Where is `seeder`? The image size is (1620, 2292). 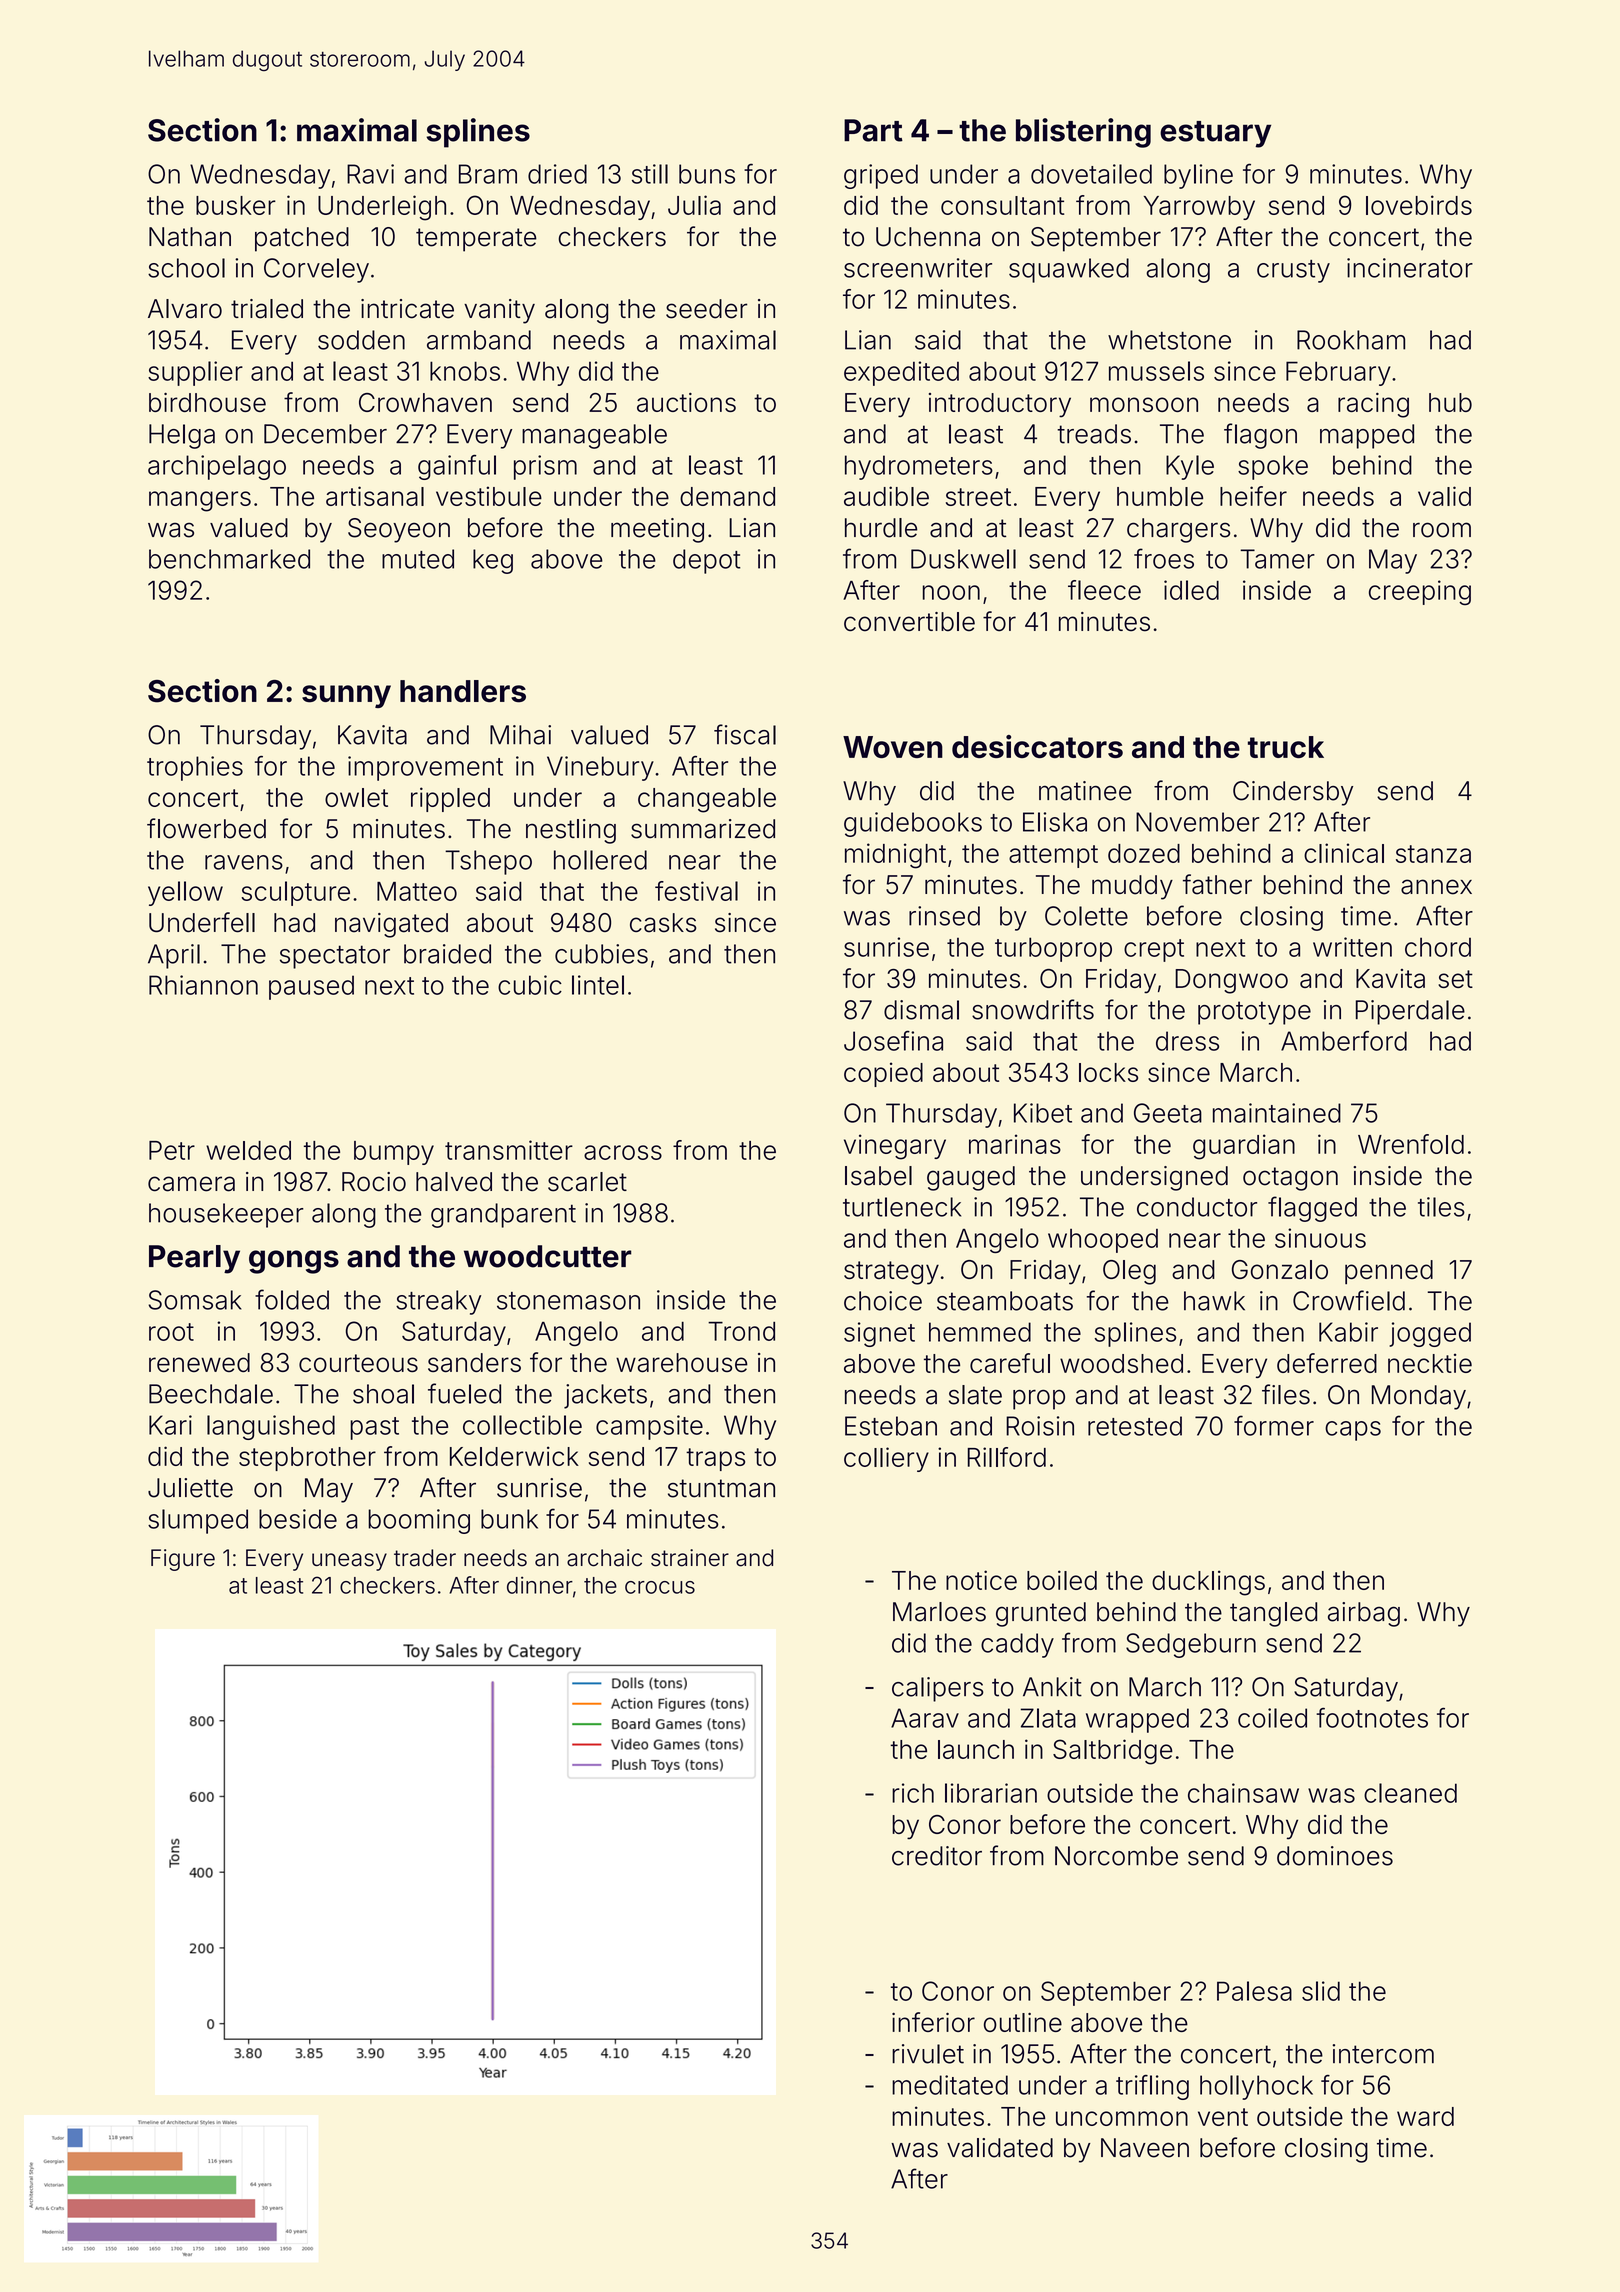 seeder is located at coordinates (706, 309).
